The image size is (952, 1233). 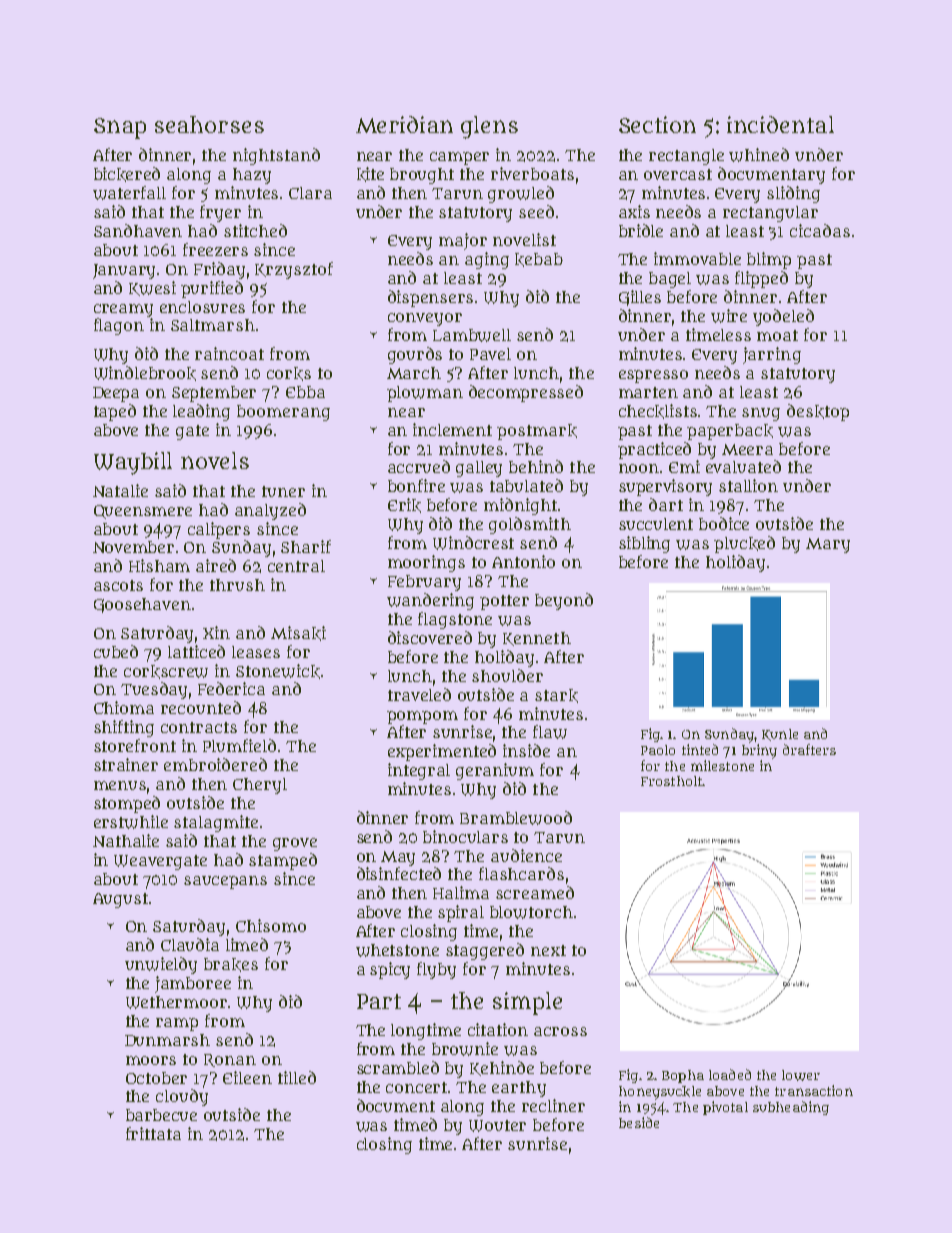 I want to click on seahorses, so click(x=209, y=124).
